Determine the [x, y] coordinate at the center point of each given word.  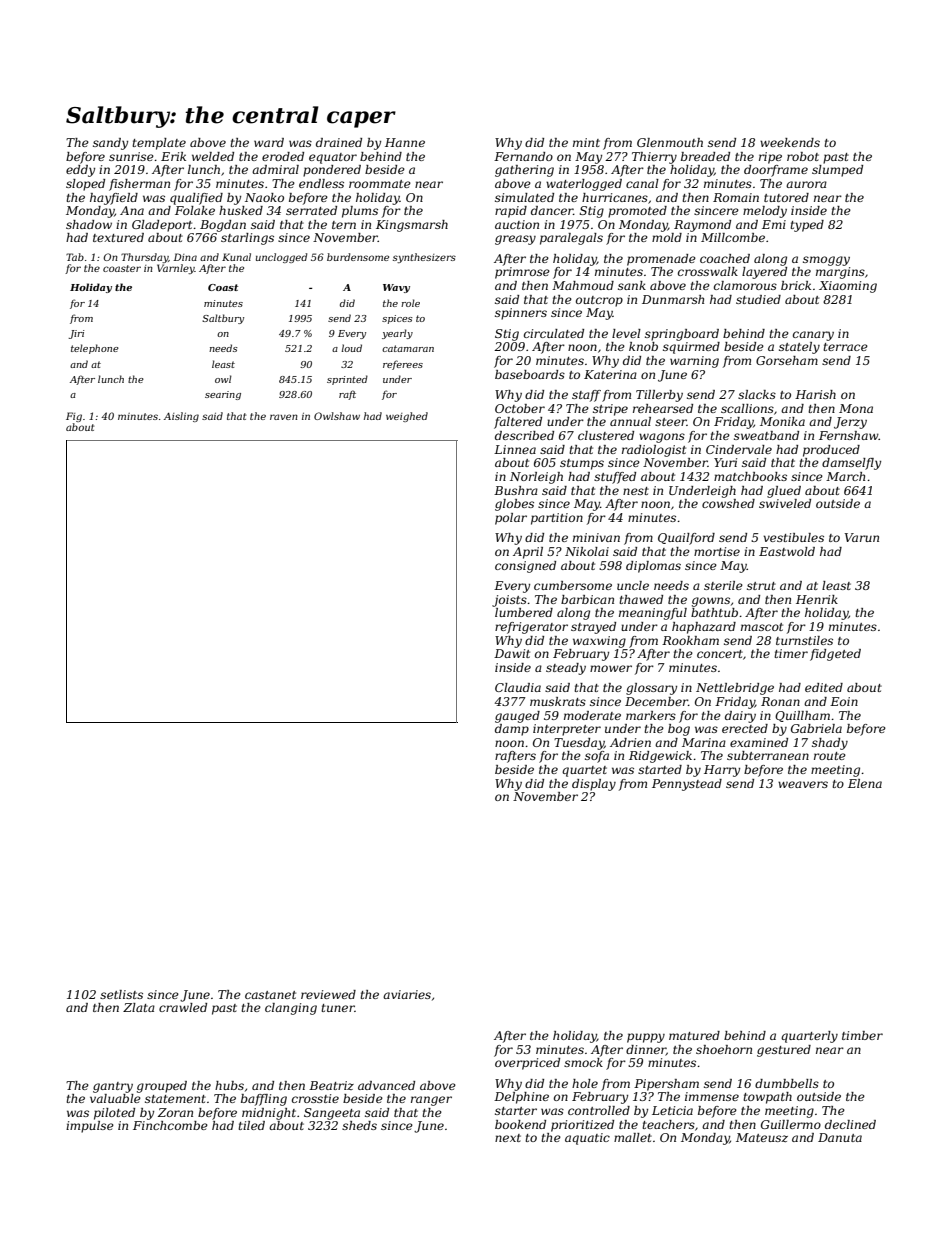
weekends [790, 142]
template [159, 144]
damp [512, 730]
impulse [90, 1127]
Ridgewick [660, 757]
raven [284, 417]
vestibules [794, 537]
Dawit [512, 653]
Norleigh [536, 478]
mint [586, 142]
